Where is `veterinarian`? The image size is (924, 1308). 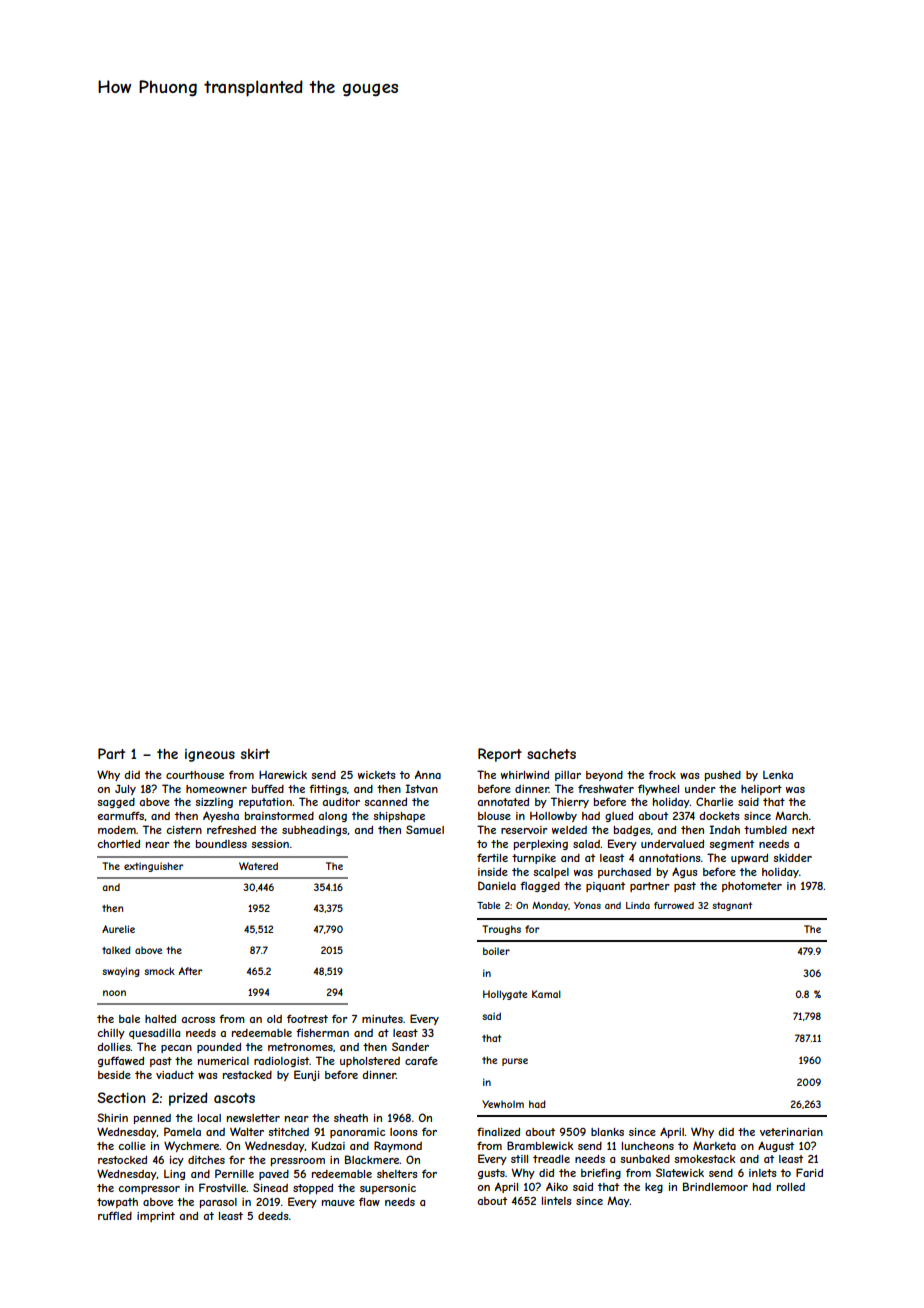
veterinarian is located at coordinates (791, 1132).
